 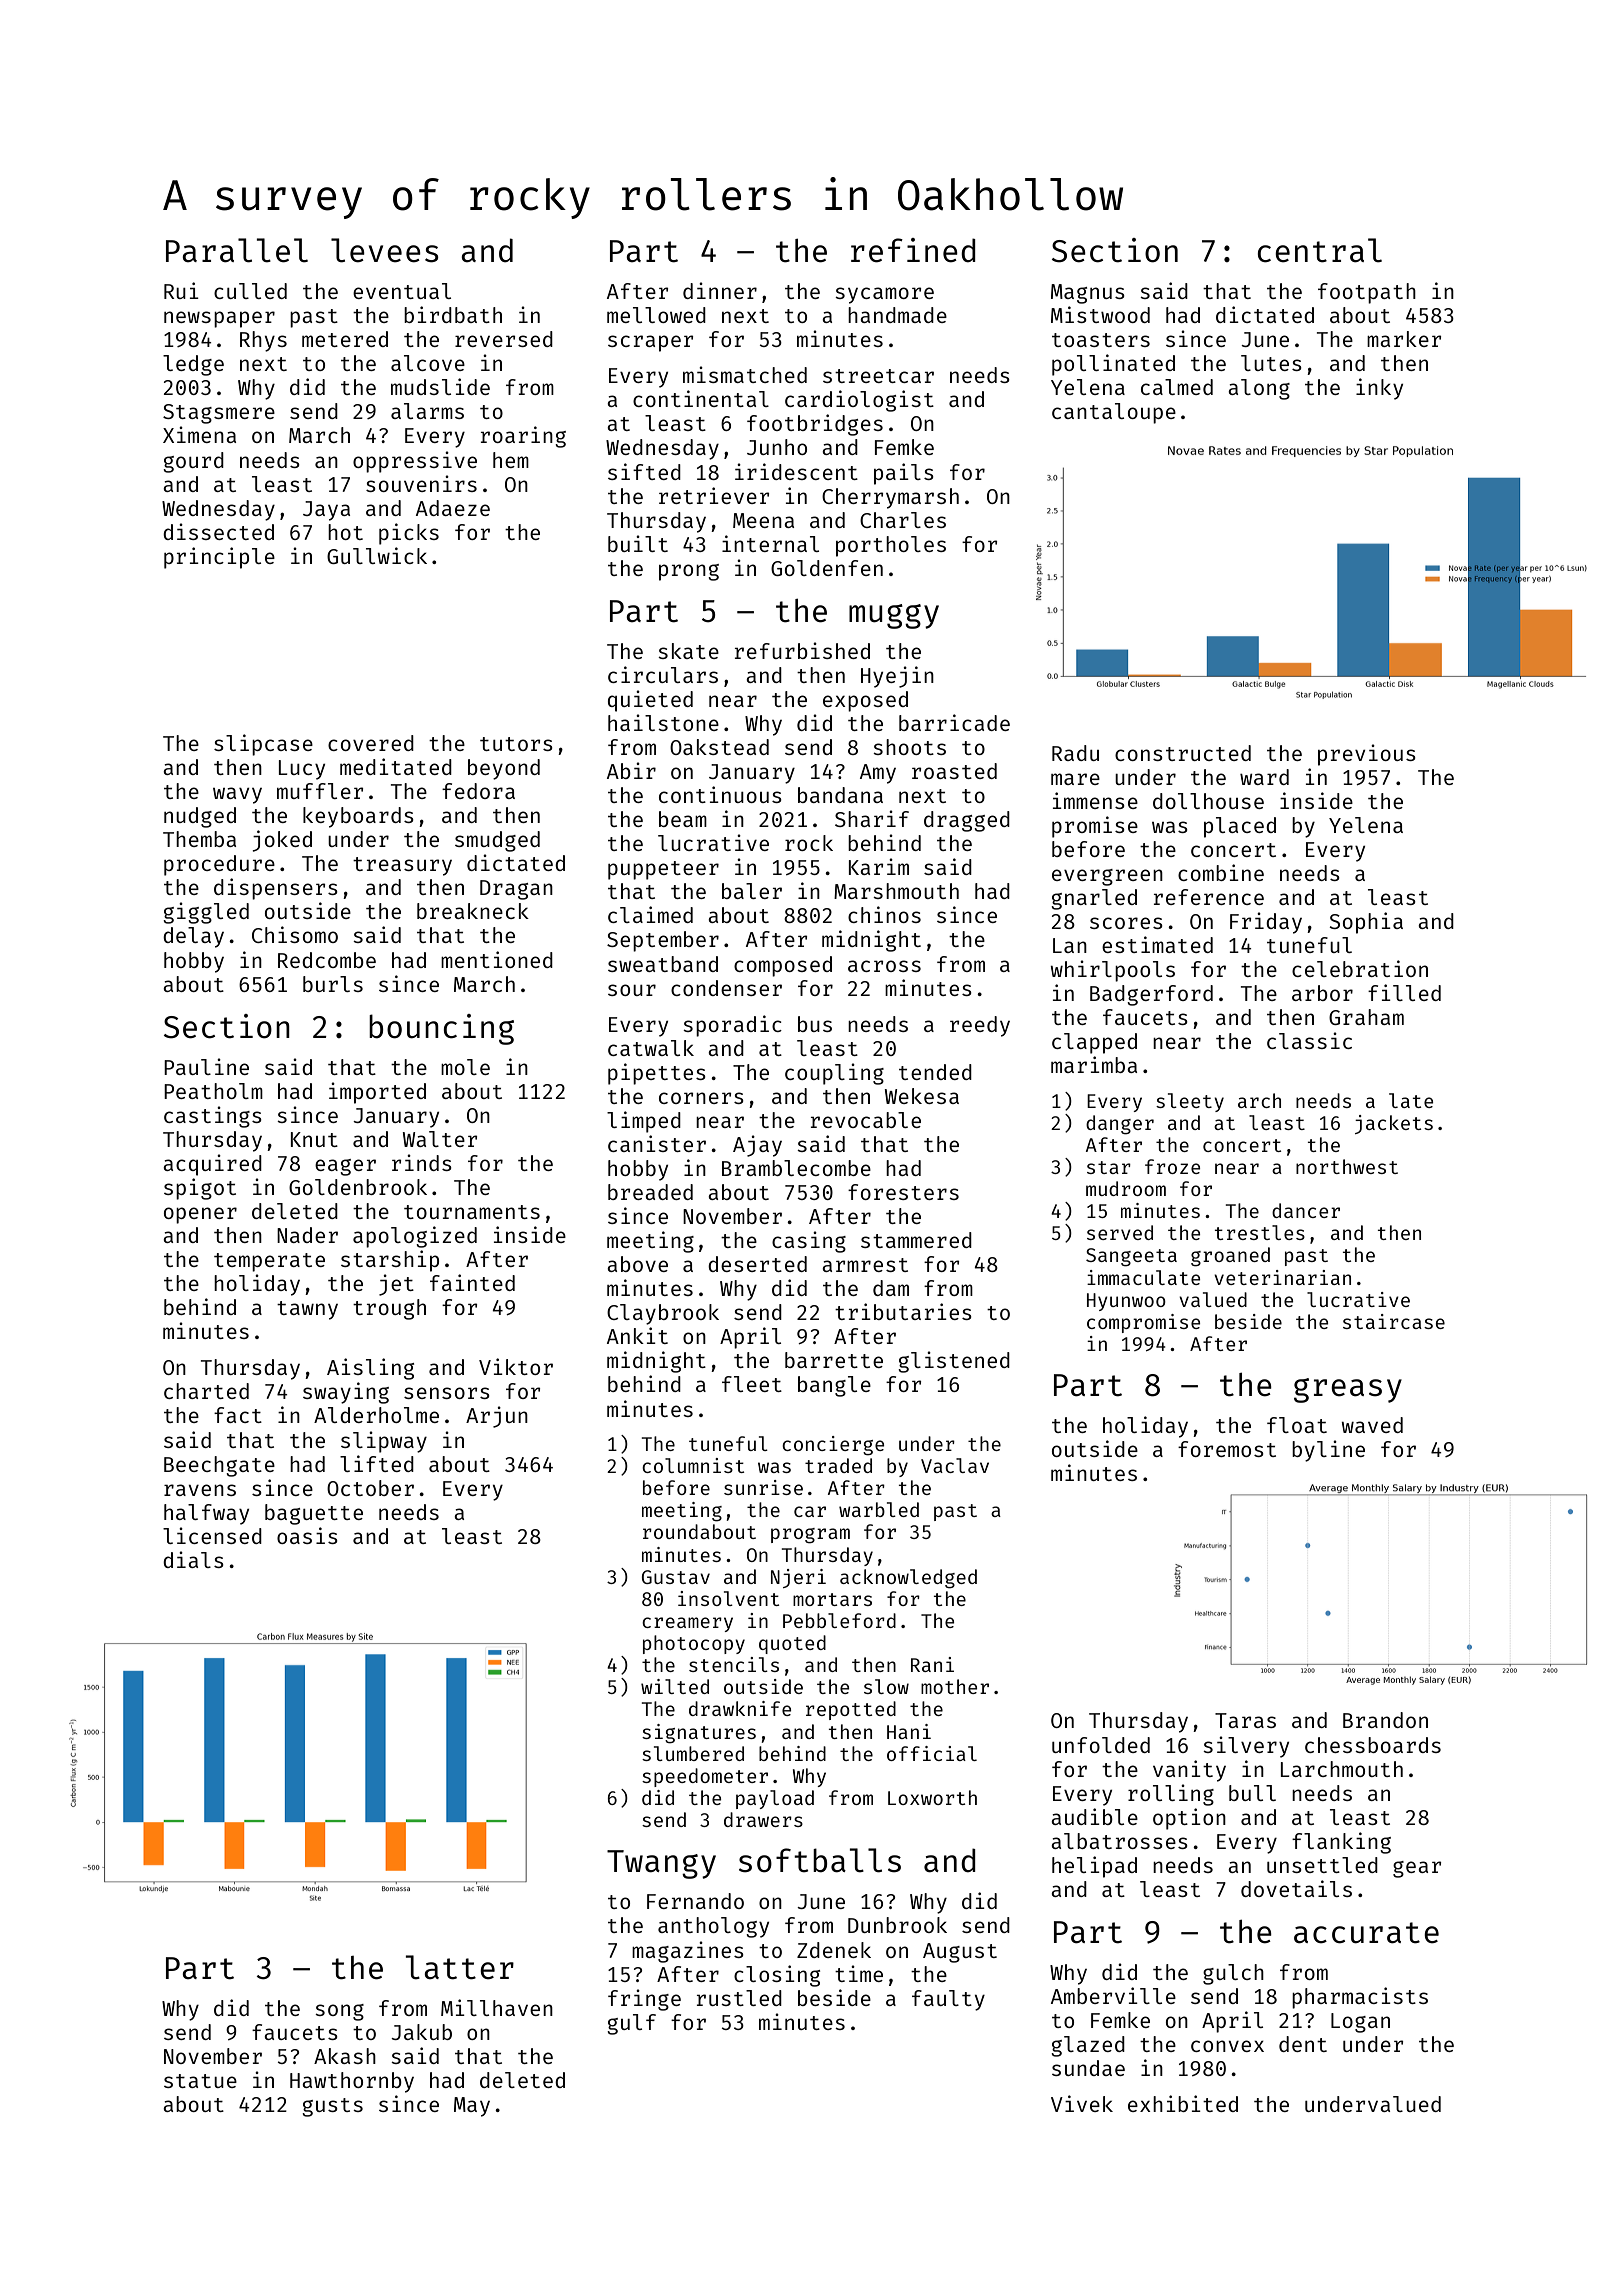 I want to click on barrette, so click(x=834, y=1360).
